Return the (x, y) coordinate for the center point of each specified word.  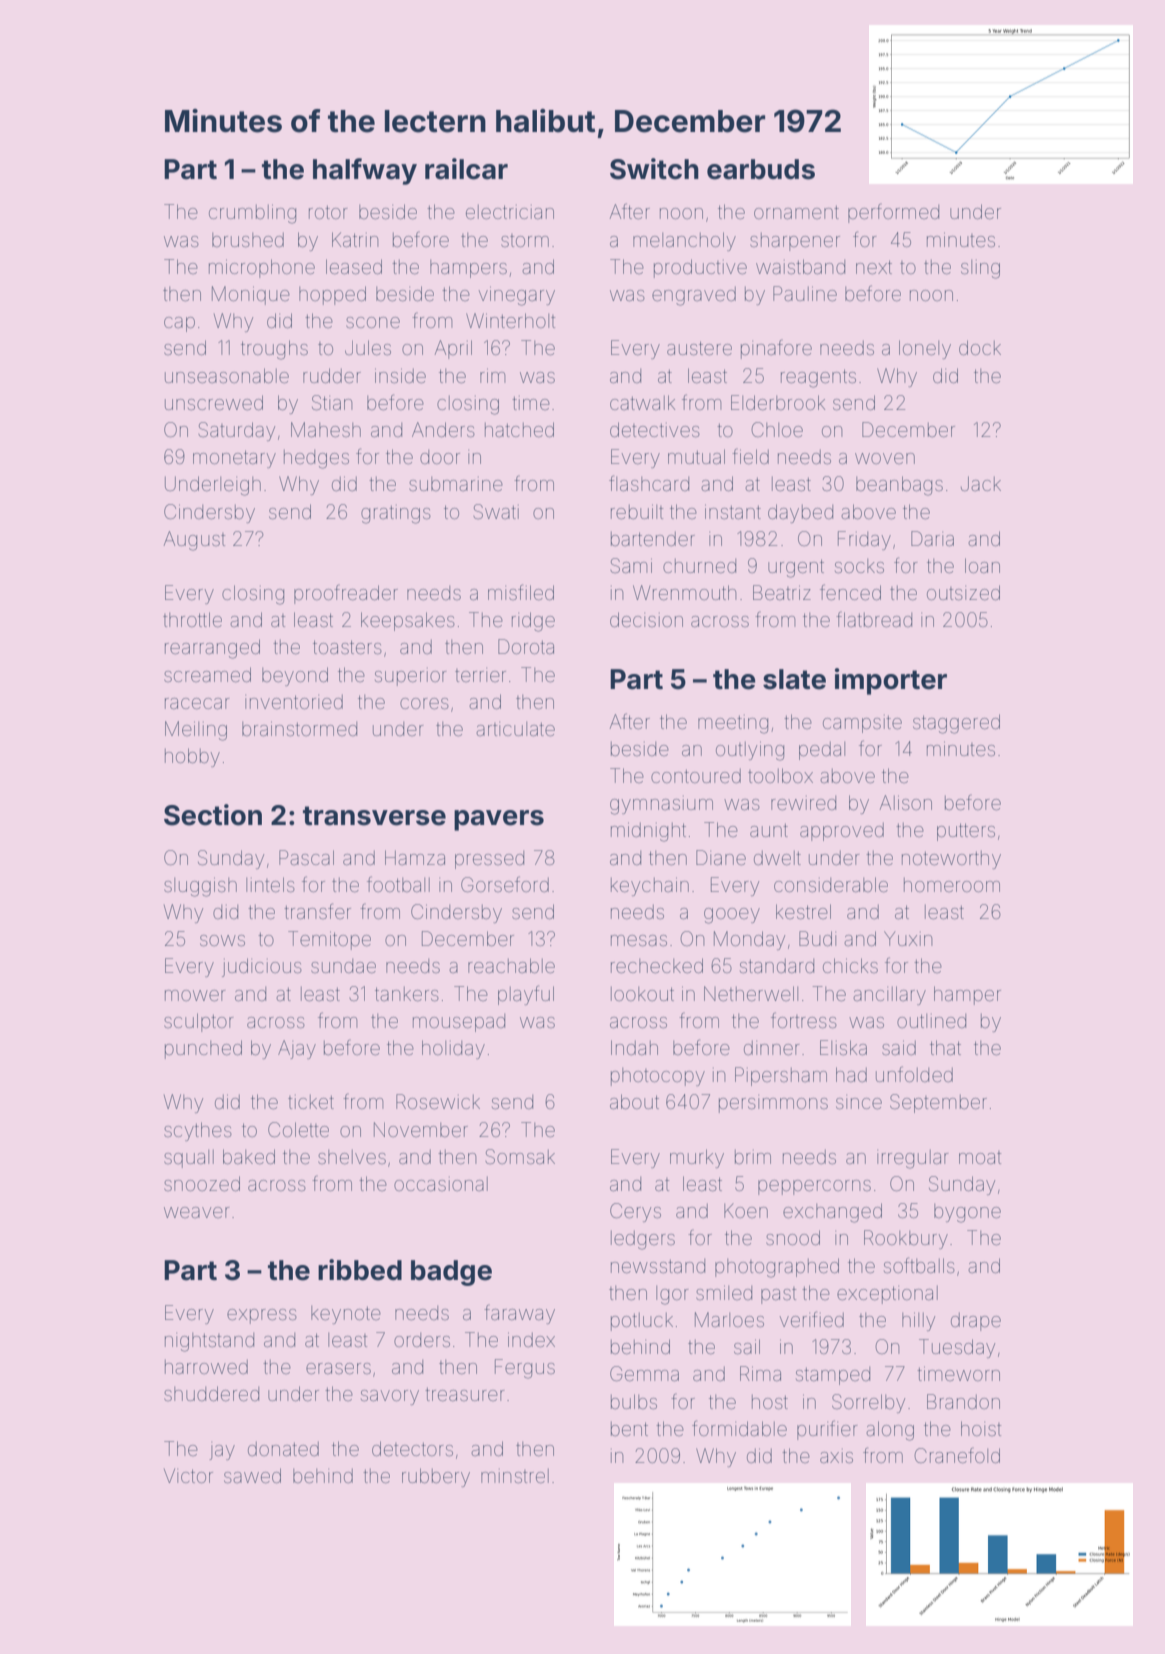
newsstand (658, 1266)
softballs (919, 1265)
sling (980, 269)
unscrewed (214, 402)
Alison (906, 802)
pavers (499, 820)
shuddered (211, 1393)
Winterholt (510, 320)
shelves (352, 1157)
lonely (925, 349)
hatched (519, 429)
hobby (192, 757)
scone (373, 322)
